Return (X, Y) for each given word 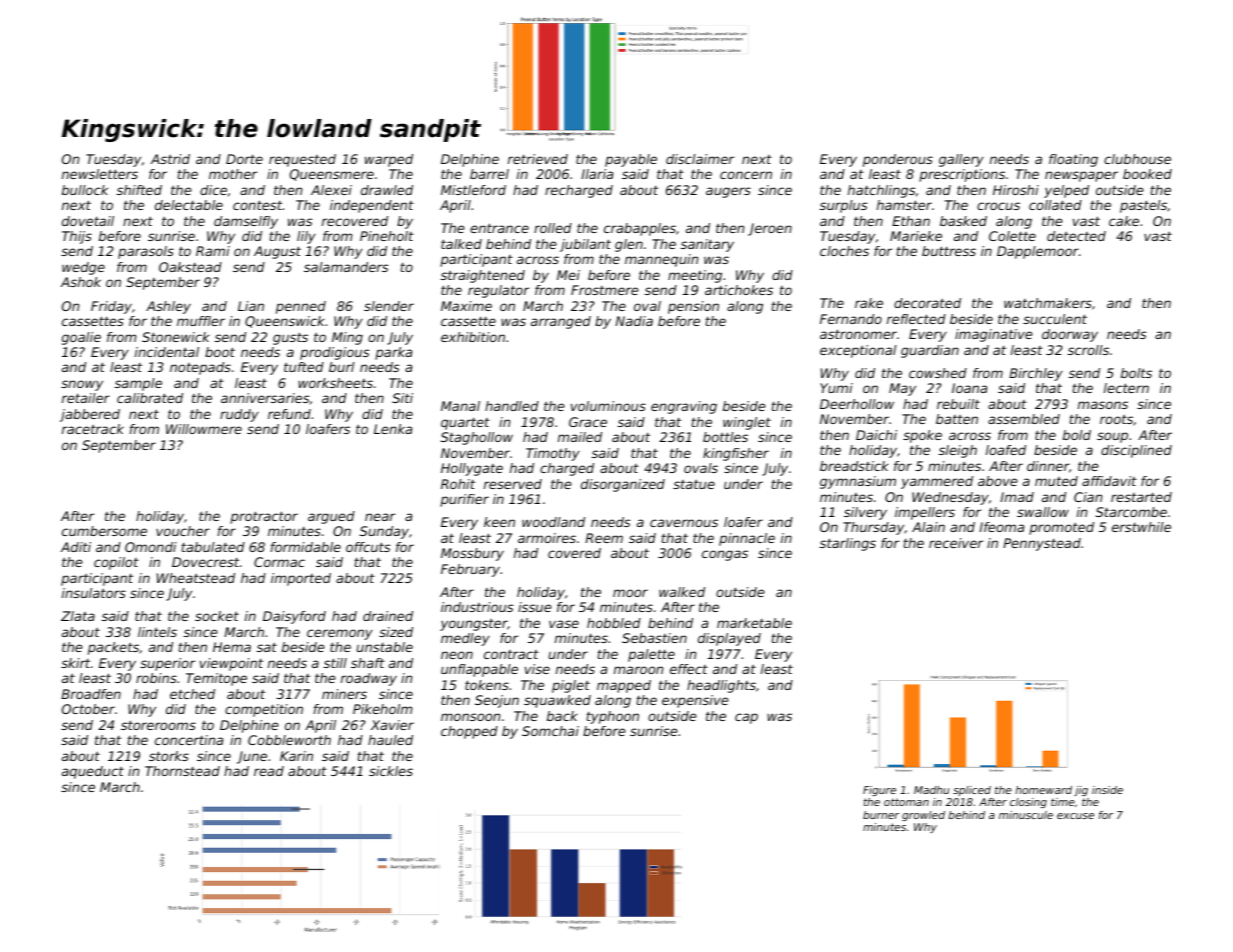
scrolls (1088, 350)
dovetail (88, 221)
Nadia (634, 321)
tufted (304, 367)
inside (1107, 790)
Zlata (78, 616)
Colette (1012, 236)
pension (693, 307)
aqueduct (93, 772)
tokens (487, 685)
